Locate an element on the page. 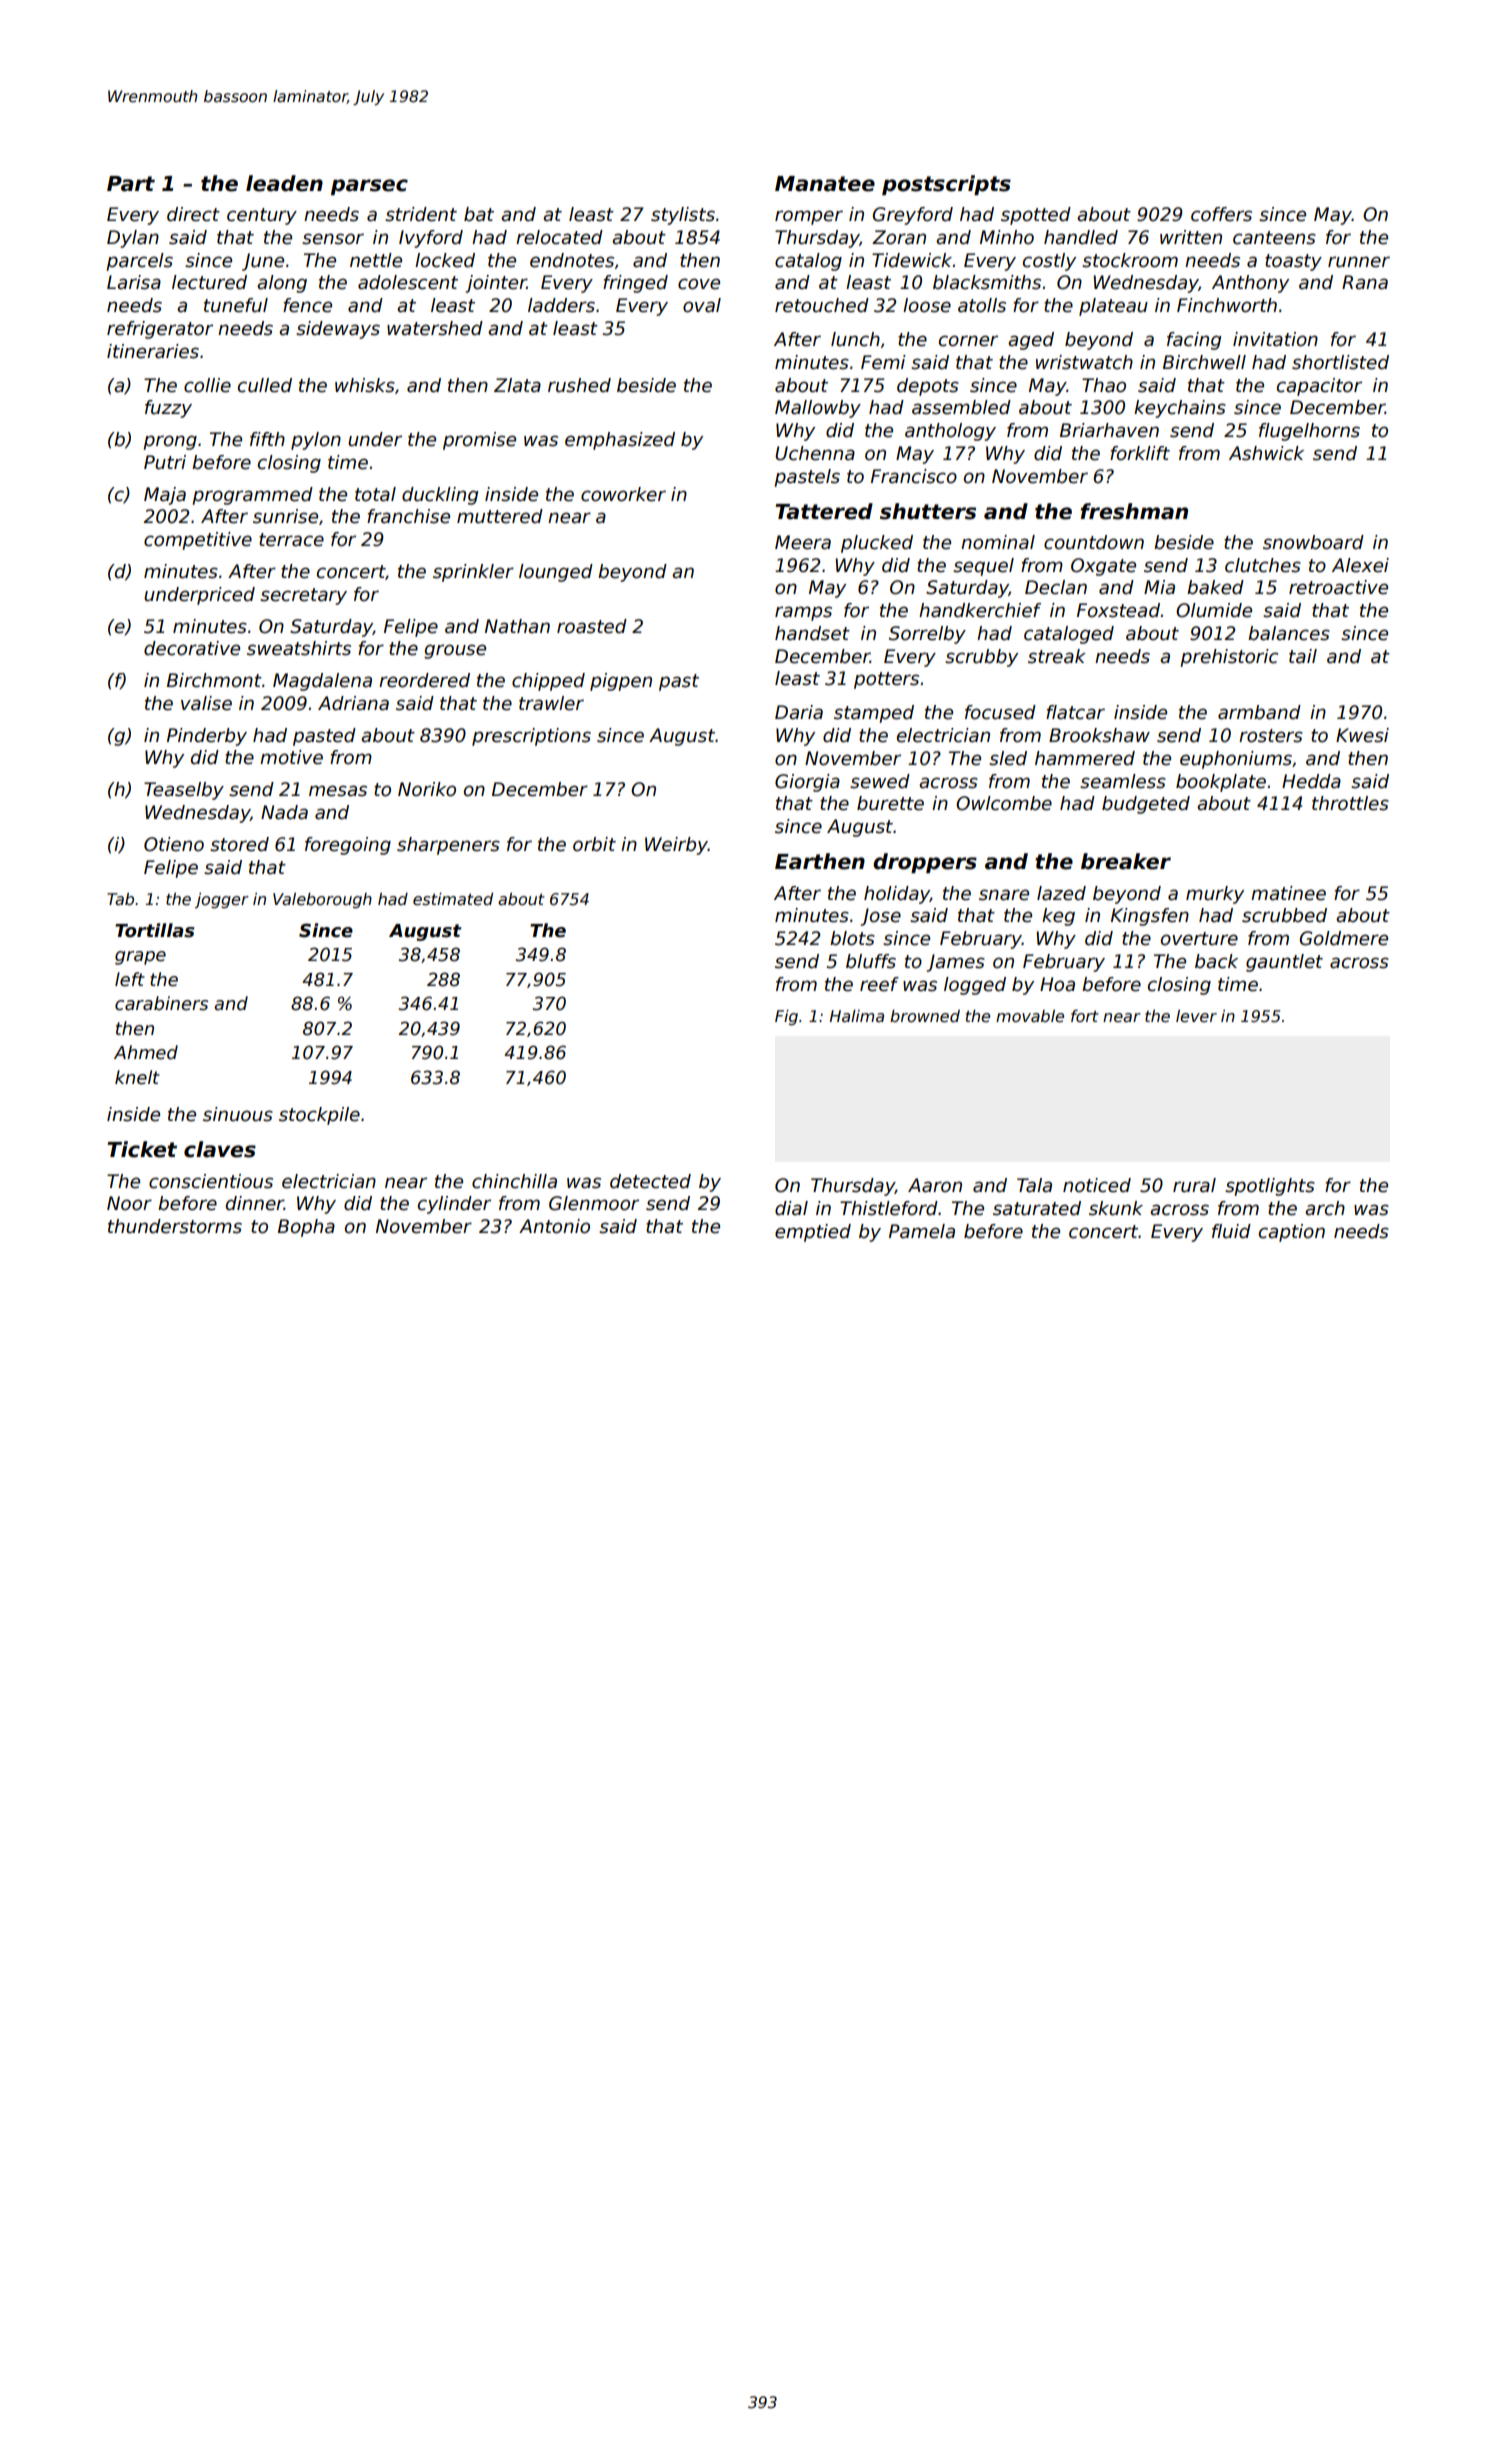  ramps is located at coordinates (803, 613).
